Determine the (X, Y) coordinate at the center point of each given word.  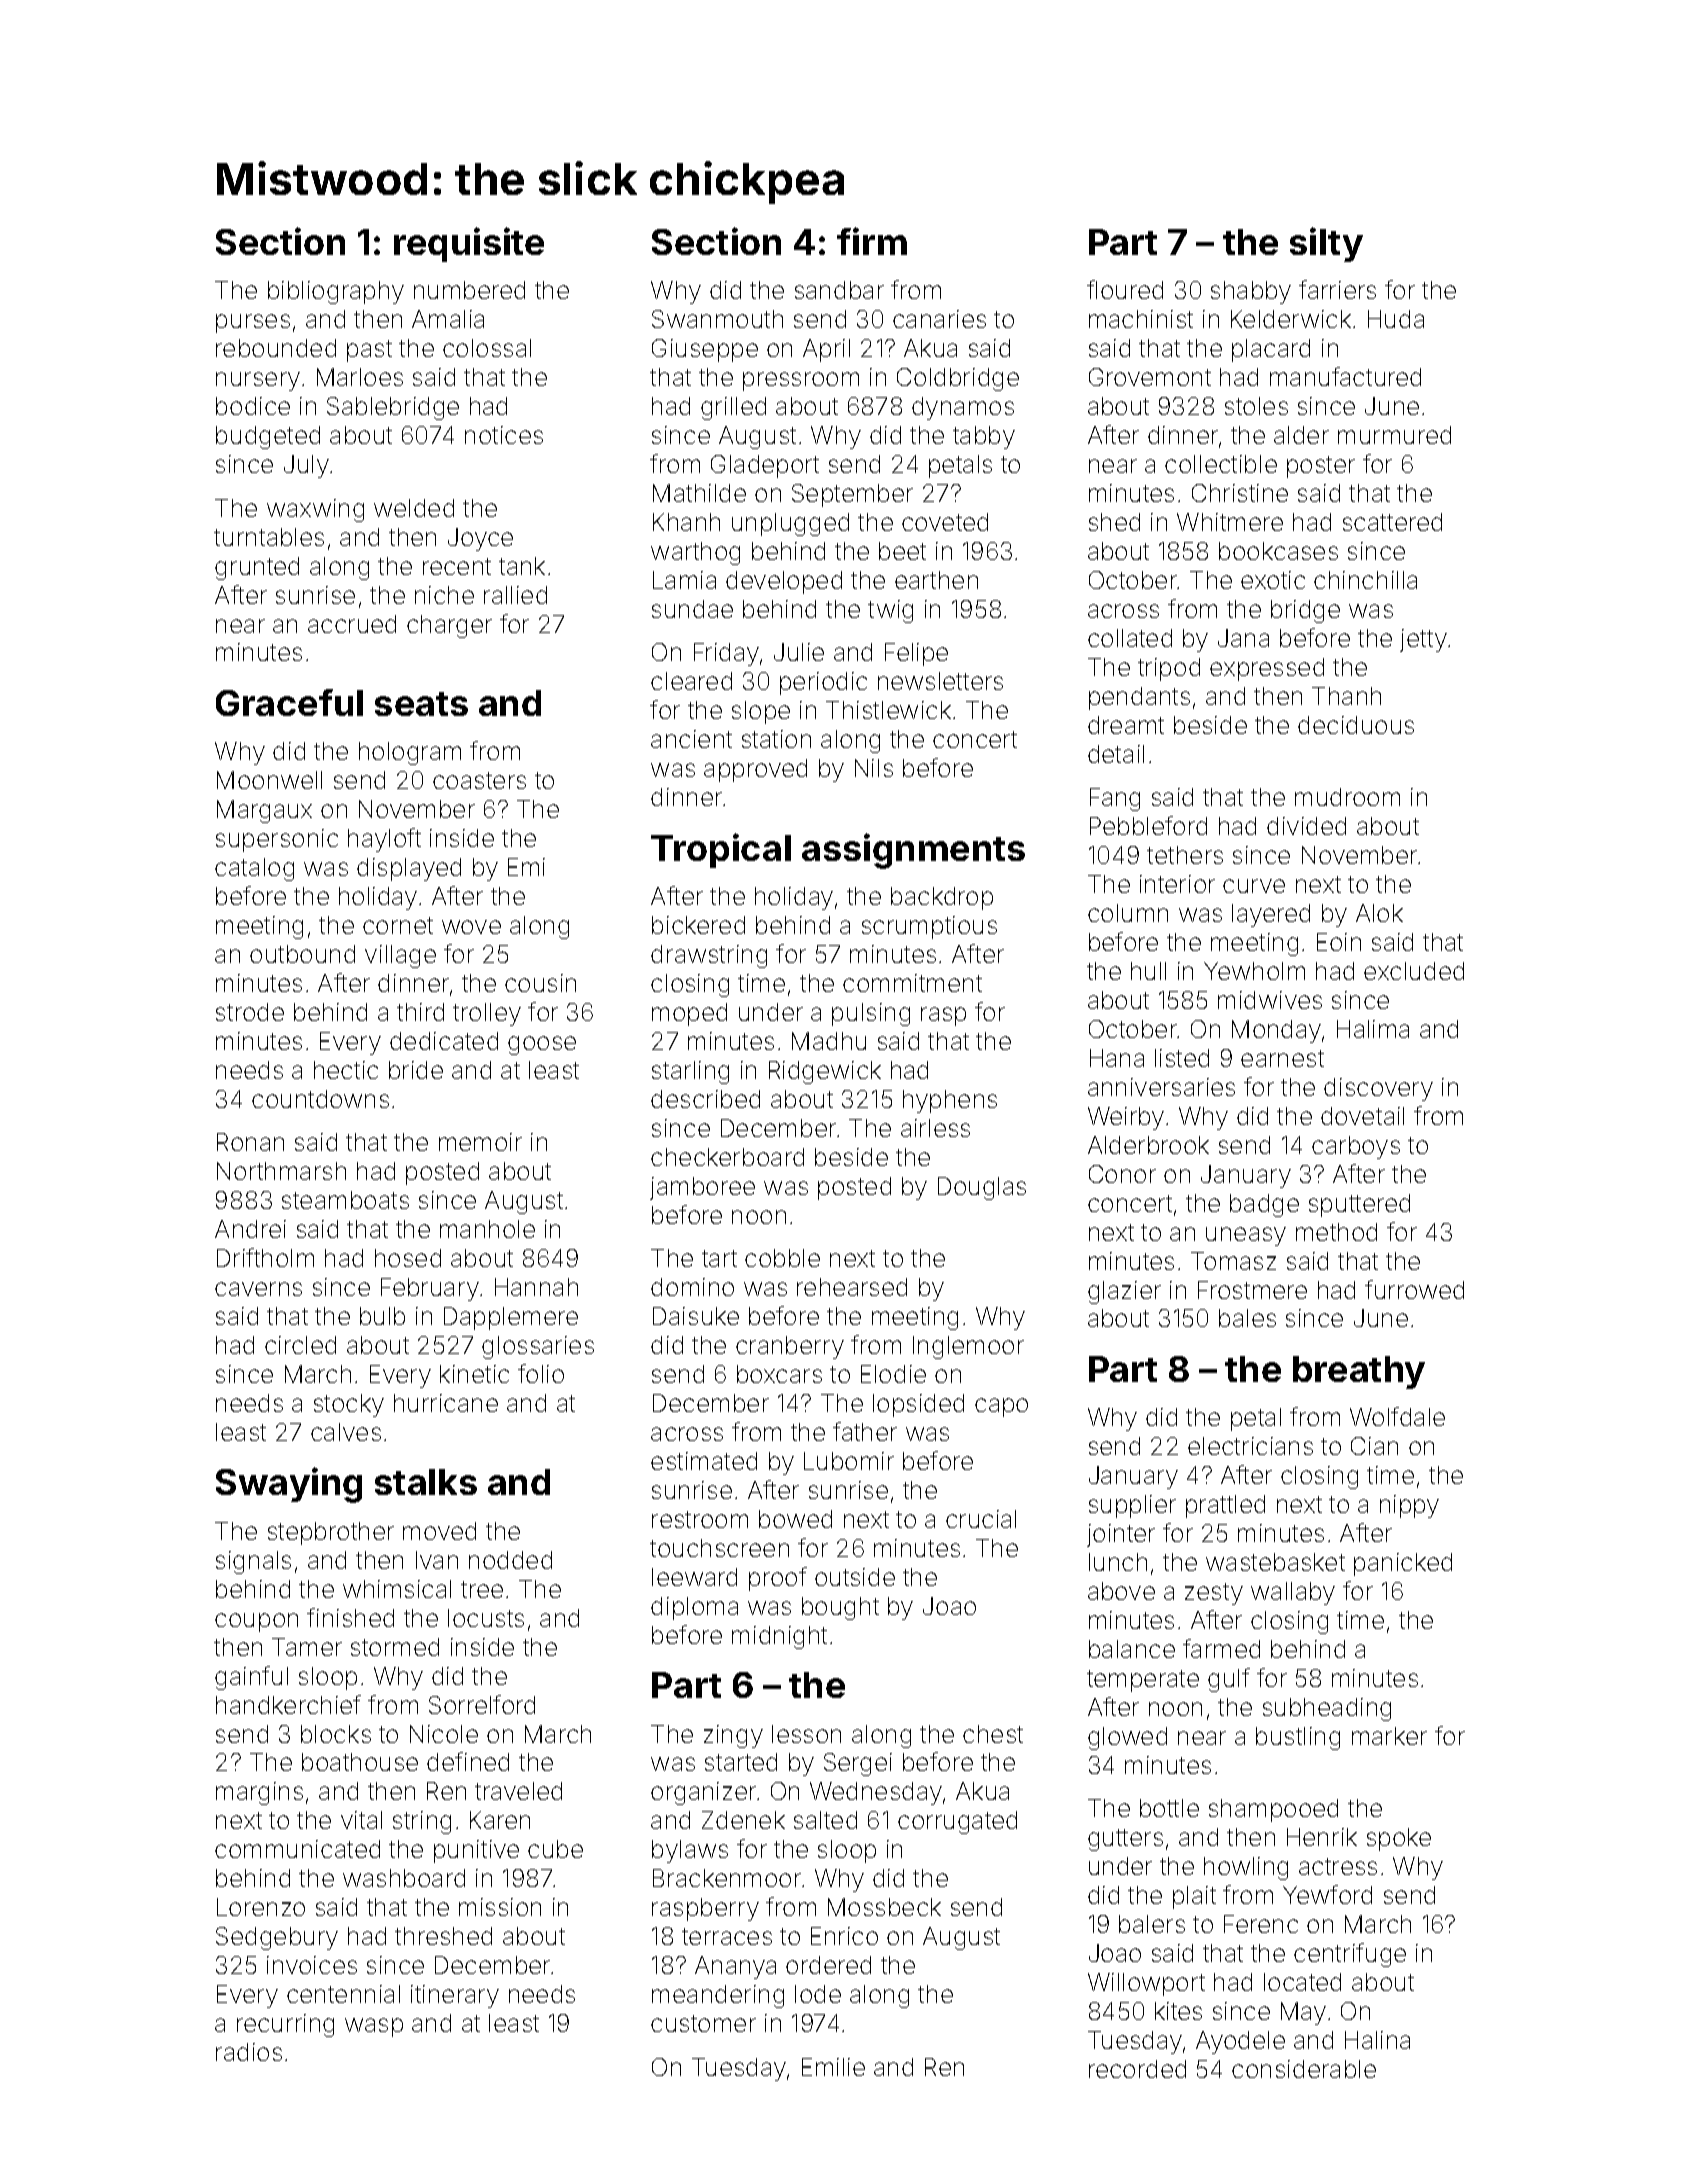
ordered (828, 1965)
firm (872, 241)
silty (1326, 244)
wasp (374, 2027)
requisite (469, 244)
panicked (1403, 1564)
